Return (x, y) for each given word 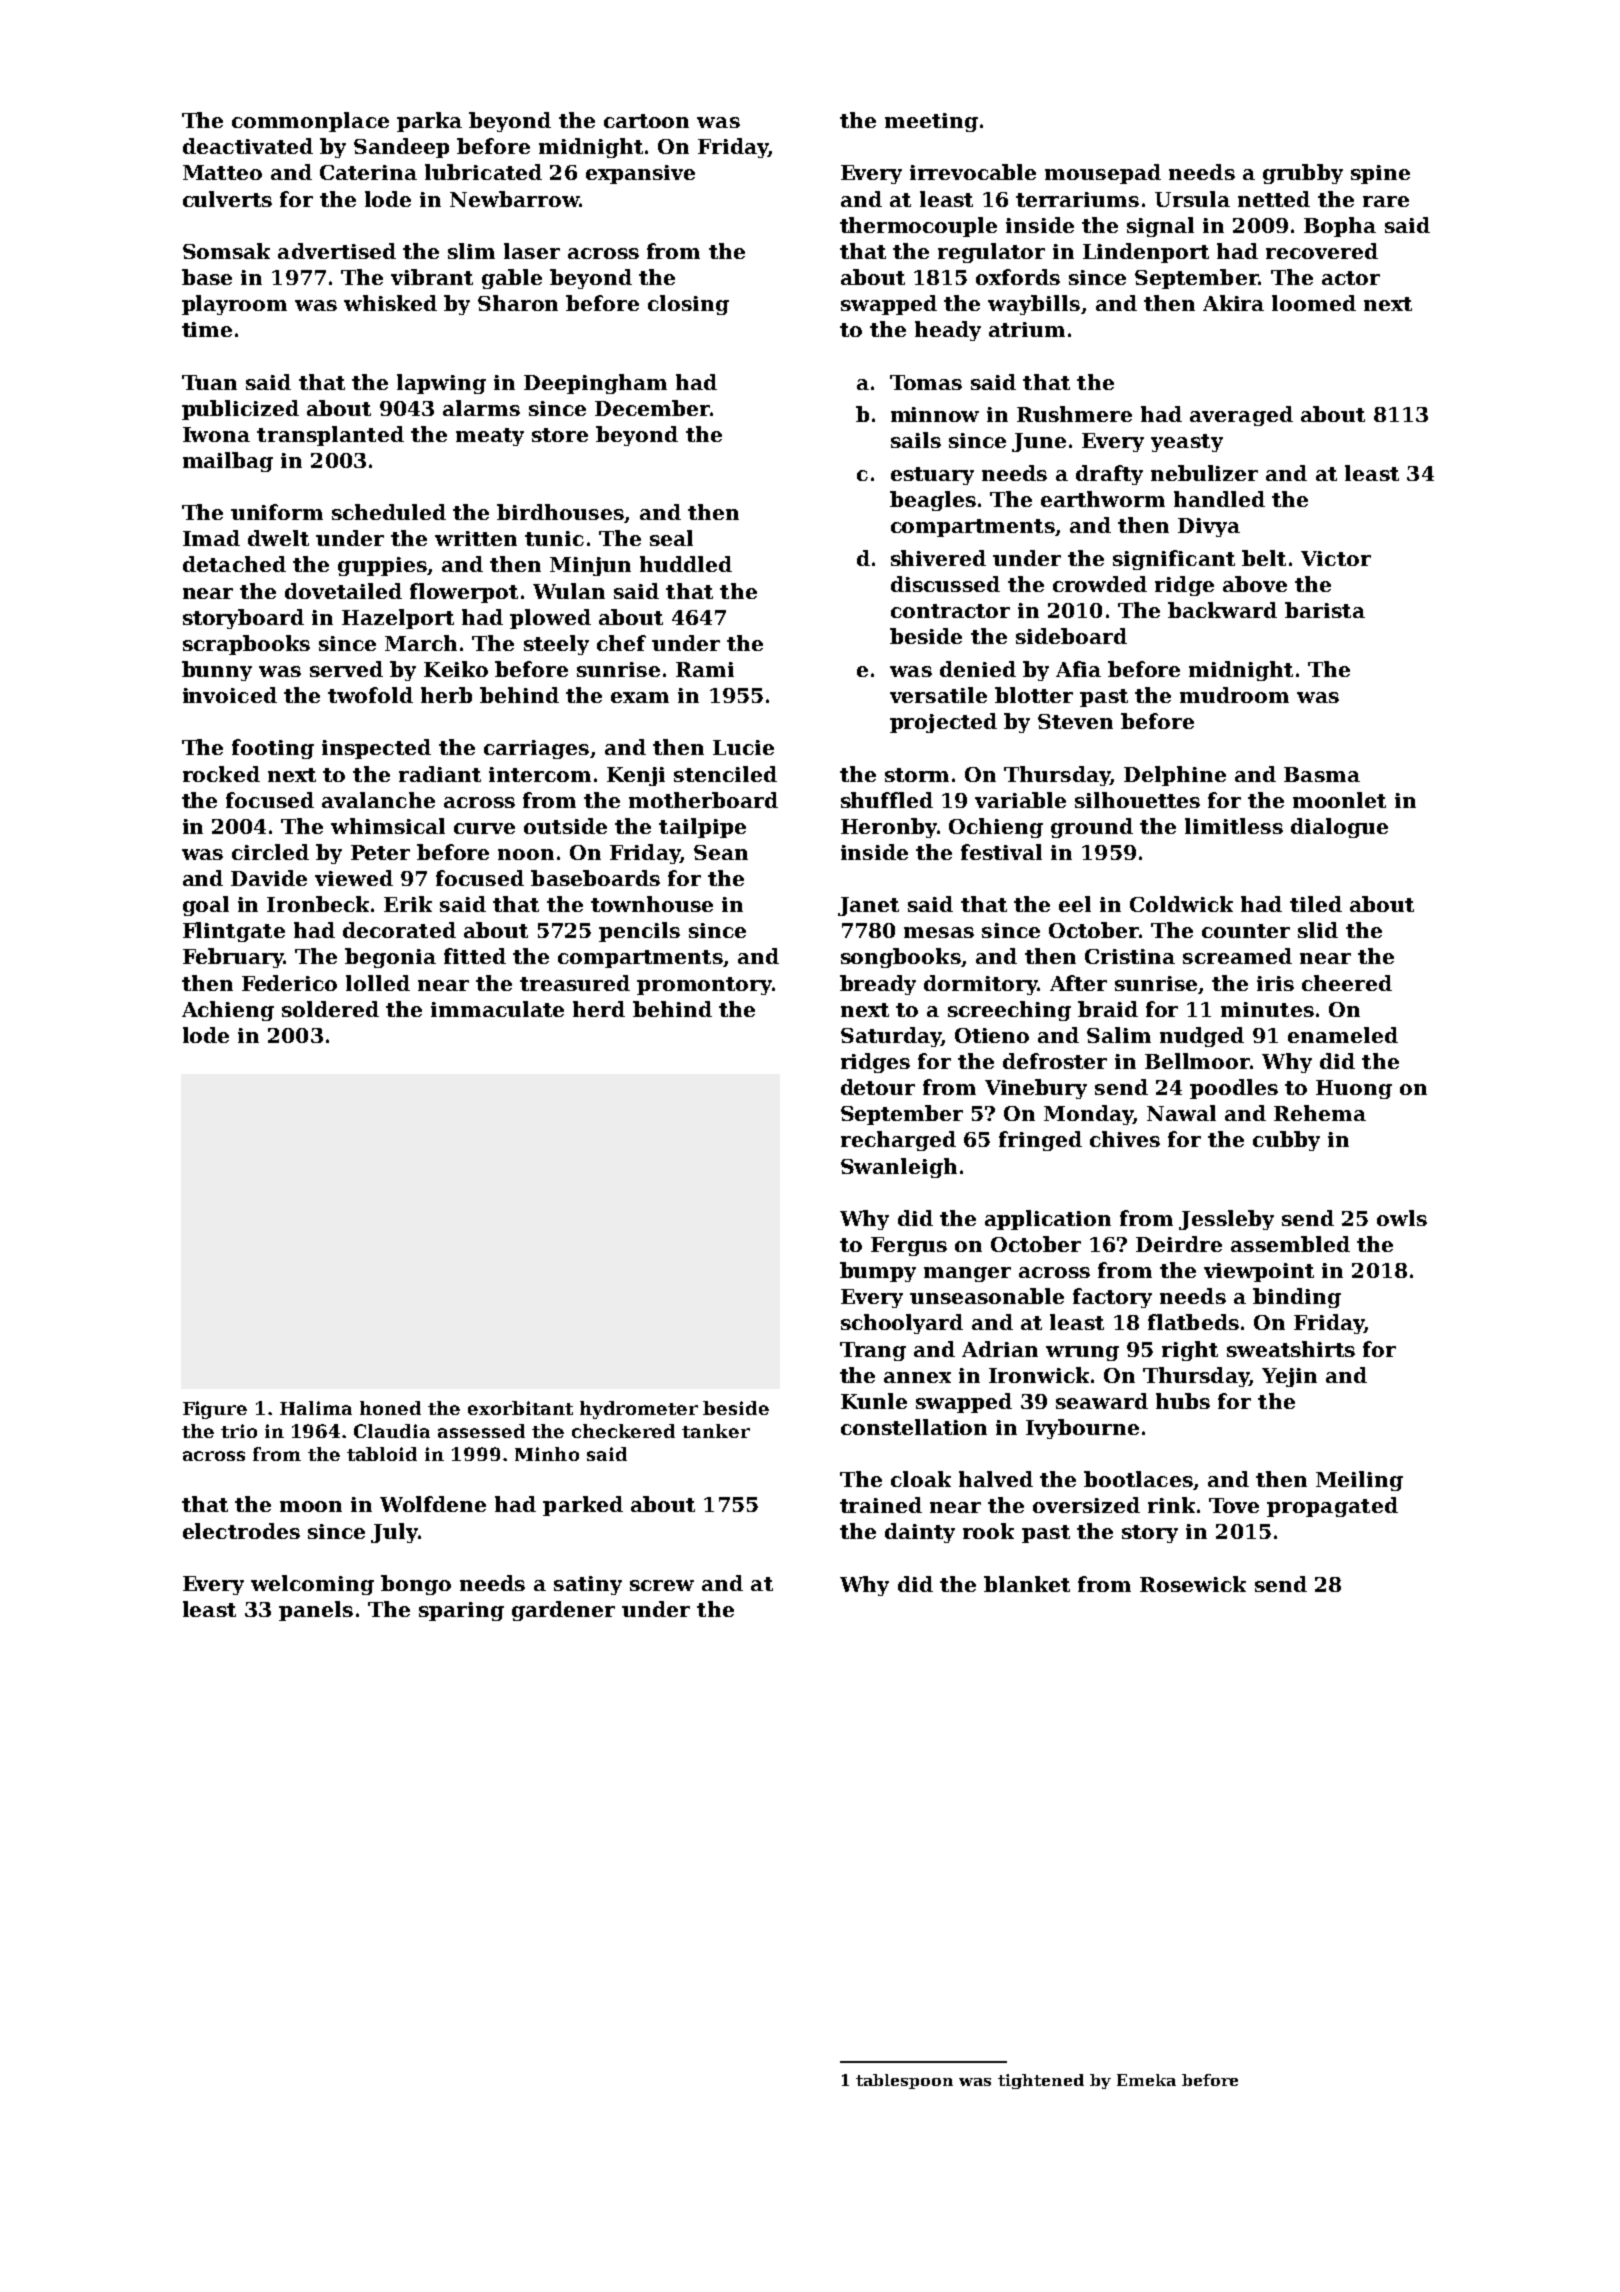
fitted (475, 956)
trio (239, 1431)
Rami (705, 669)
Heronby (889, 828)
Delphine (1175, 776)
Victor (1336, 558)
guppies (382, 566)
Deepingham (595, 384)
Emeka (1146, 2080)
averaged (1241, 416)
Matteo (222, 172)
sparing (461, 1611)
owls (1402, 1218)
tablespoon (904, 2081)
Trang (873, 1351)
